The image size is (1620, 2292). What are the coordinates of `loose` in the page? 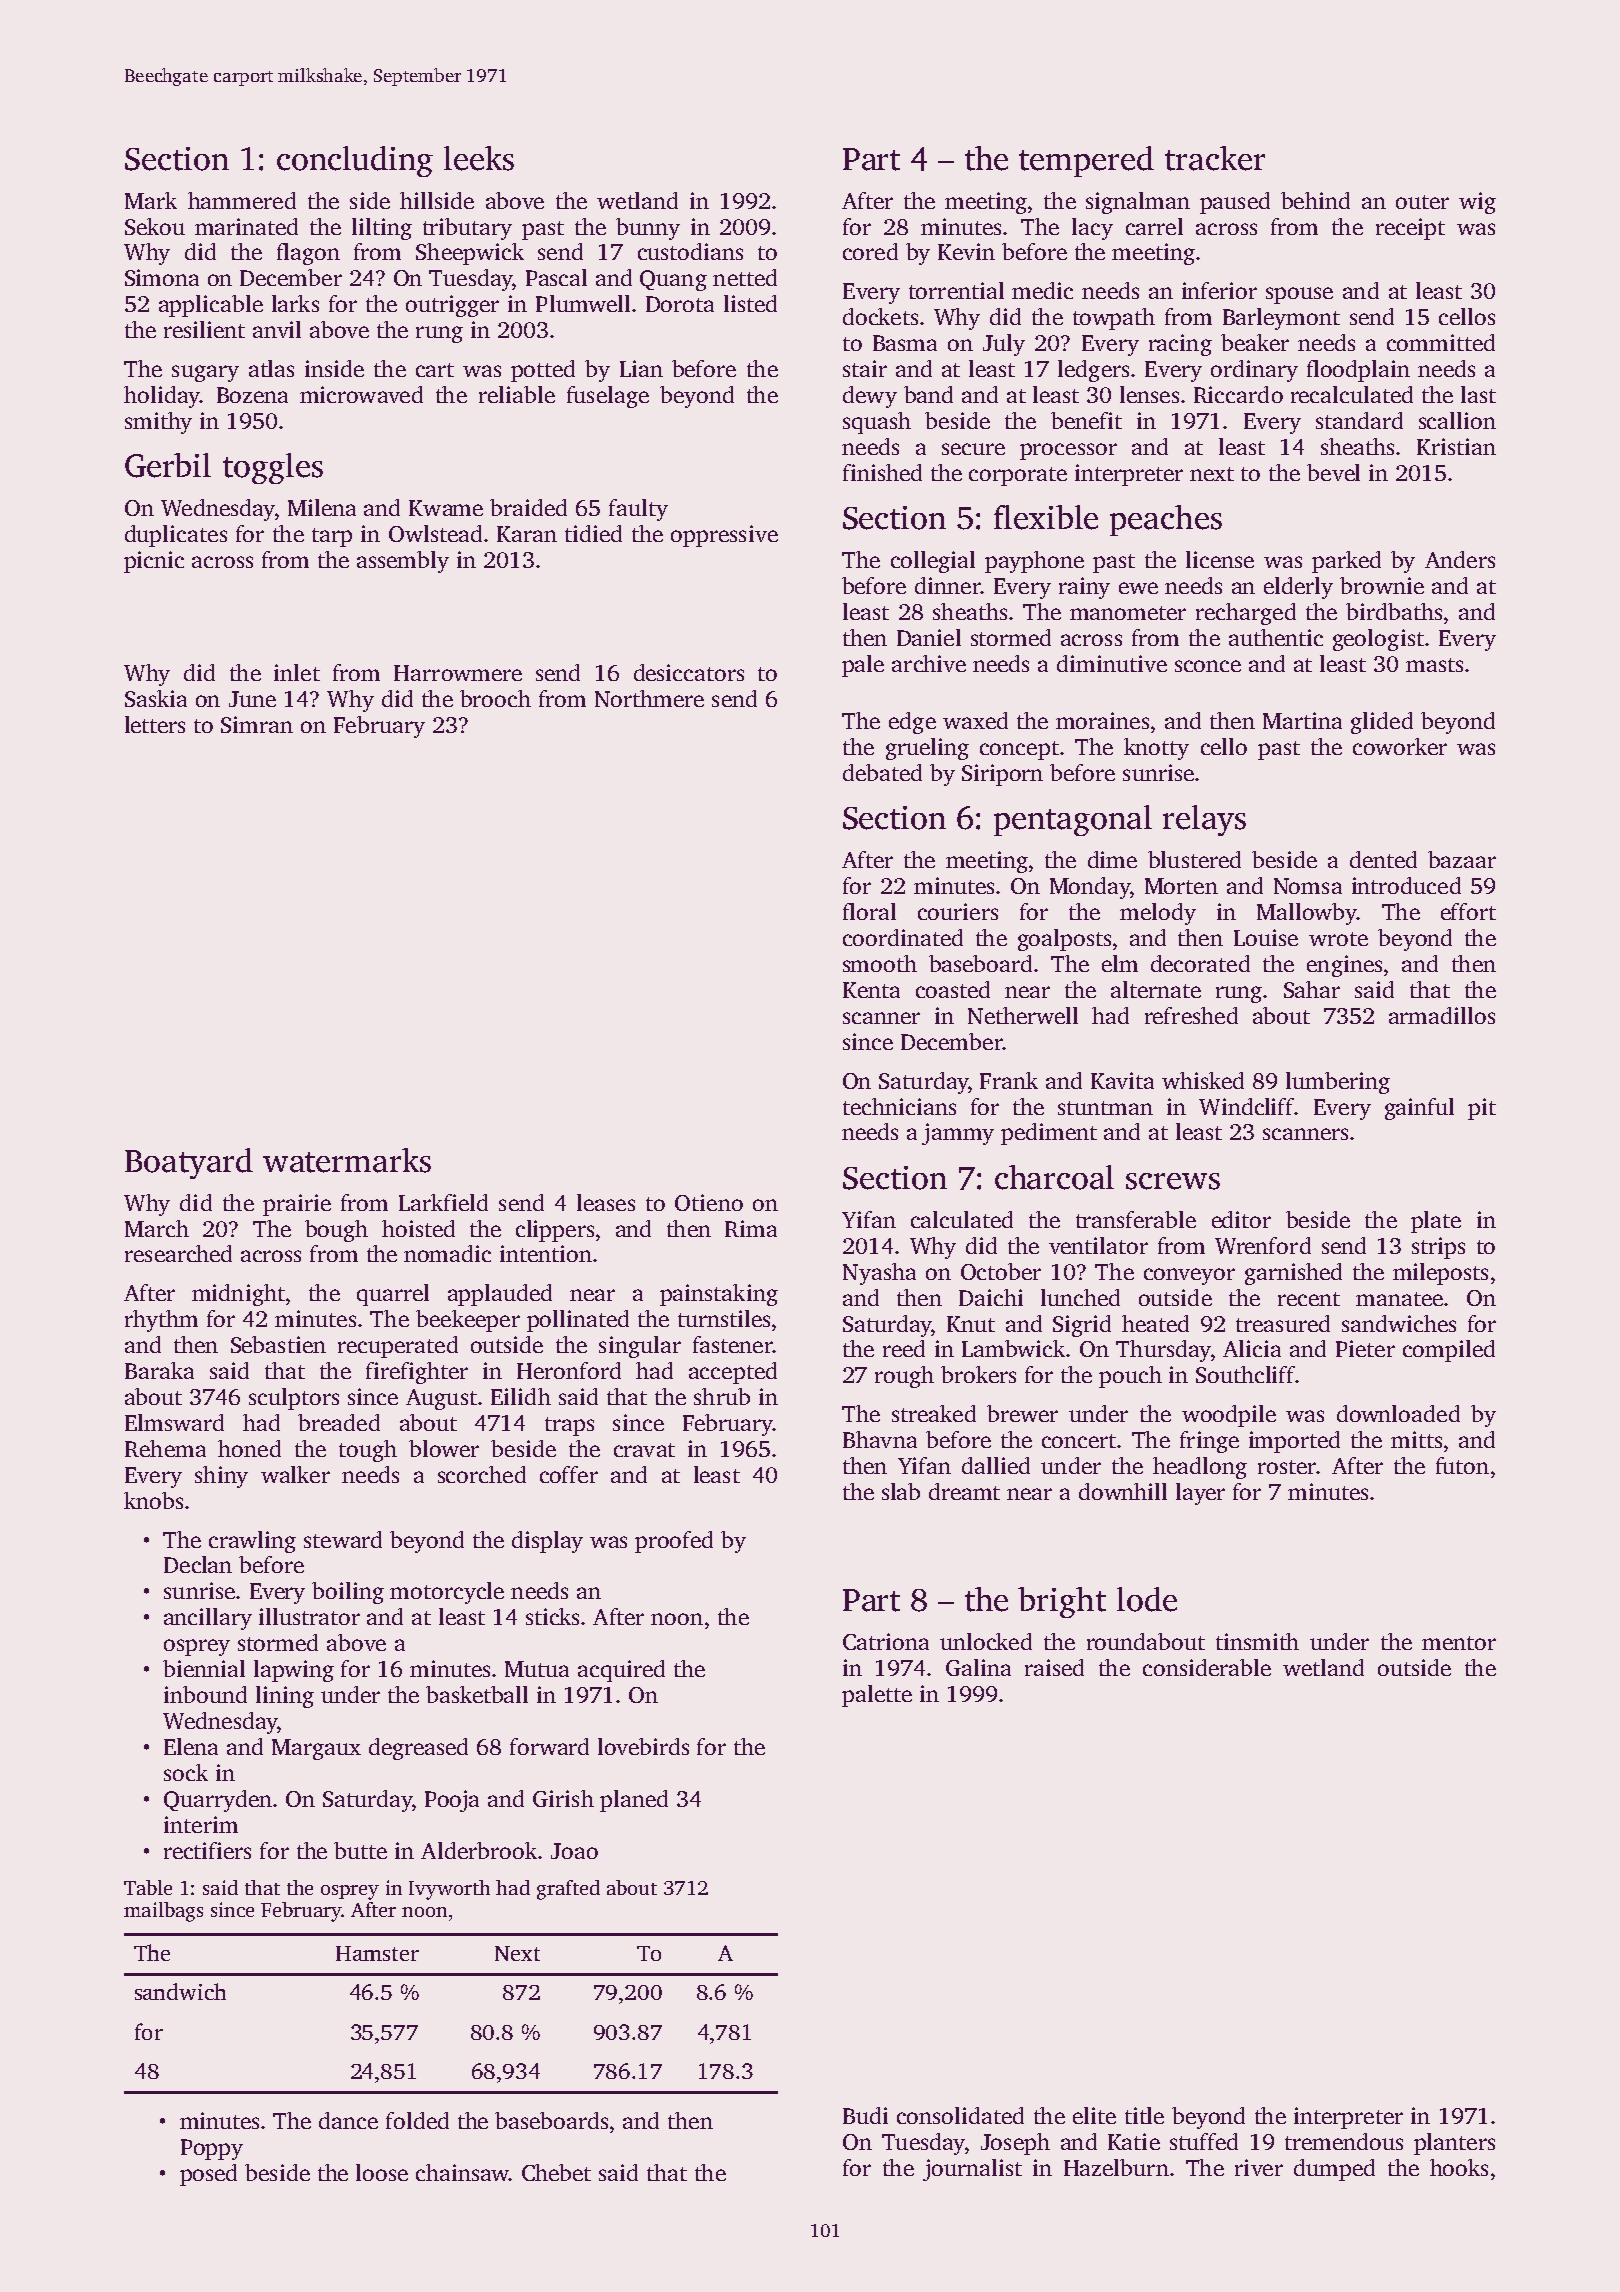 It's located at (382, 2172).
